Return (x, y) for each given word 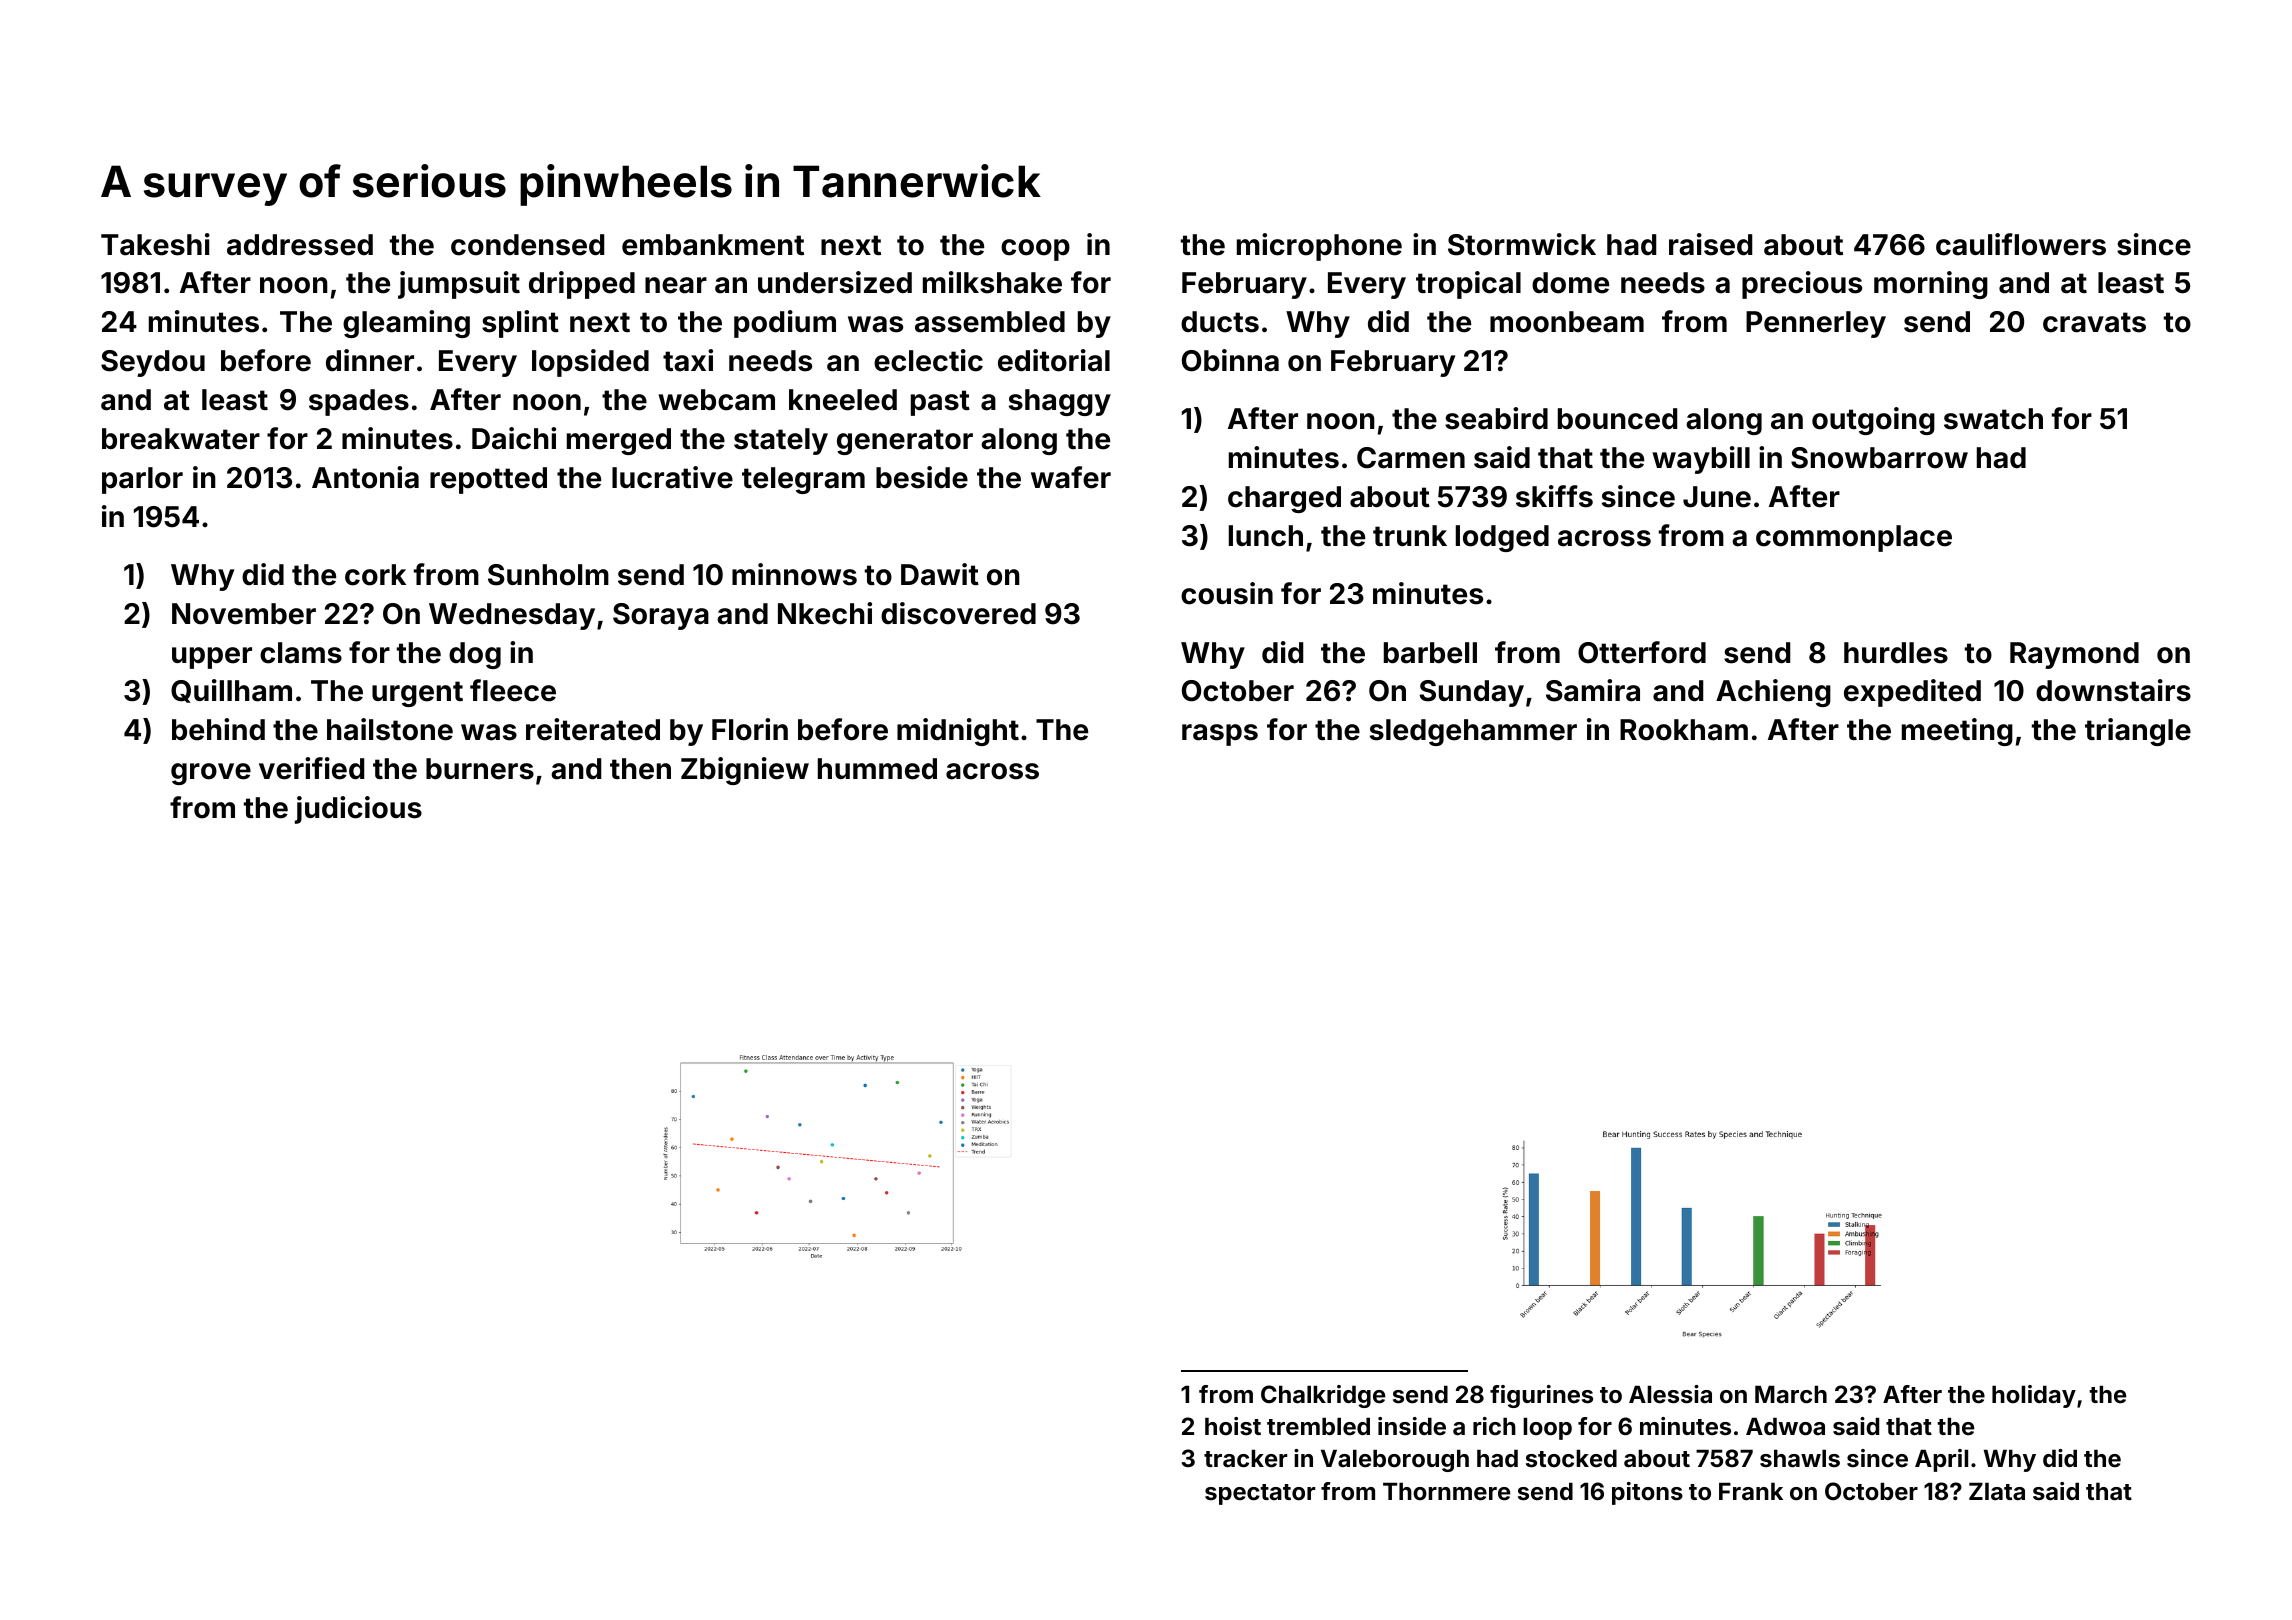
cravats (2094, 322)
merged (619, 441)
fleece (513, 690)
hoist (1233, 1426)
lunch (1266, 536)
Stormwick (1522, 244)
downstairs (2113, 690)
